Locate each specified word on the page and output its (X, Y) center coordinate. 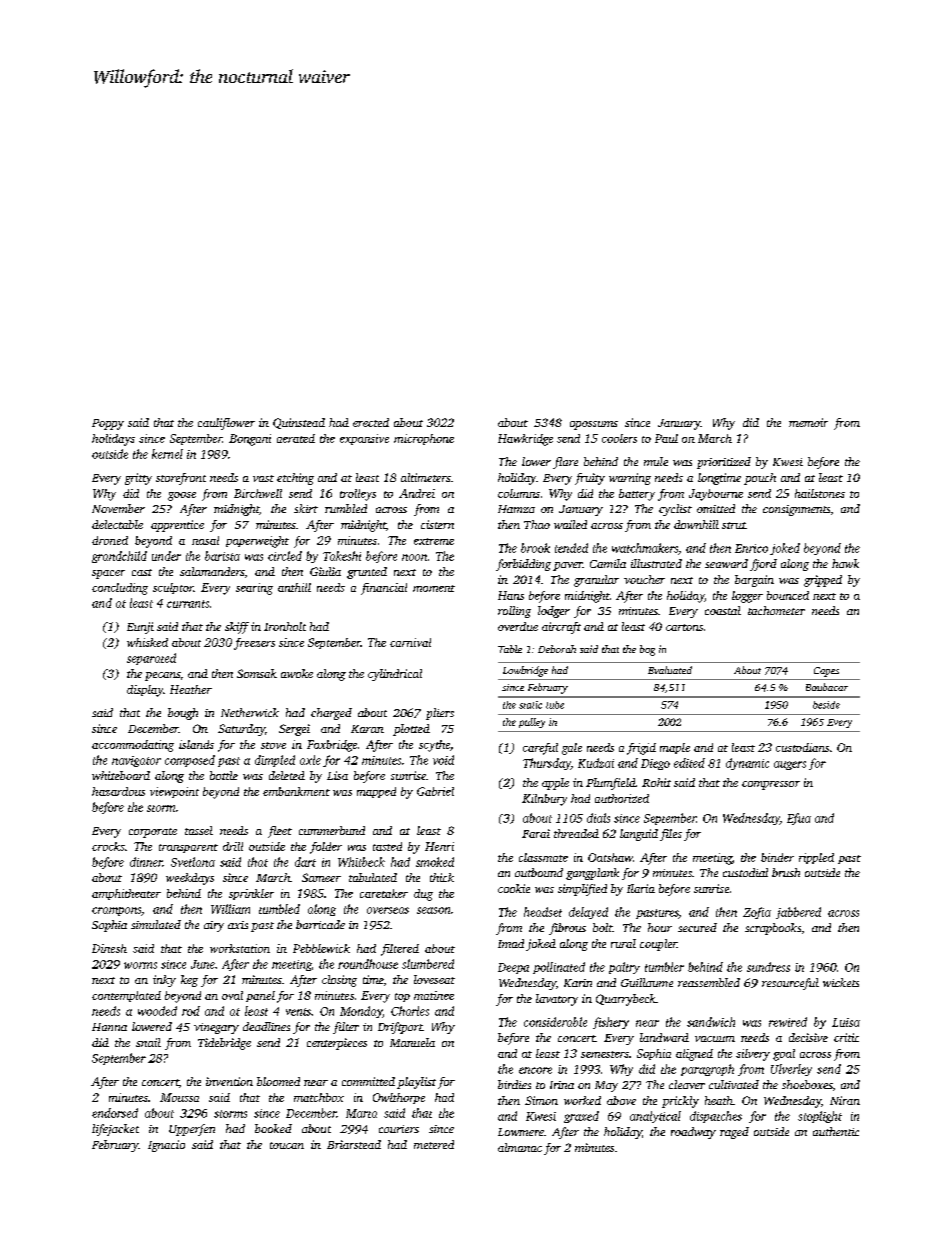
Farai (536, 833)
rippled (816, 858)
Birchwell (258, 493)
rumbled (346, 508)
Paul (666, 438)
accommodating (133, 746)
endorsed (115, 1113)
